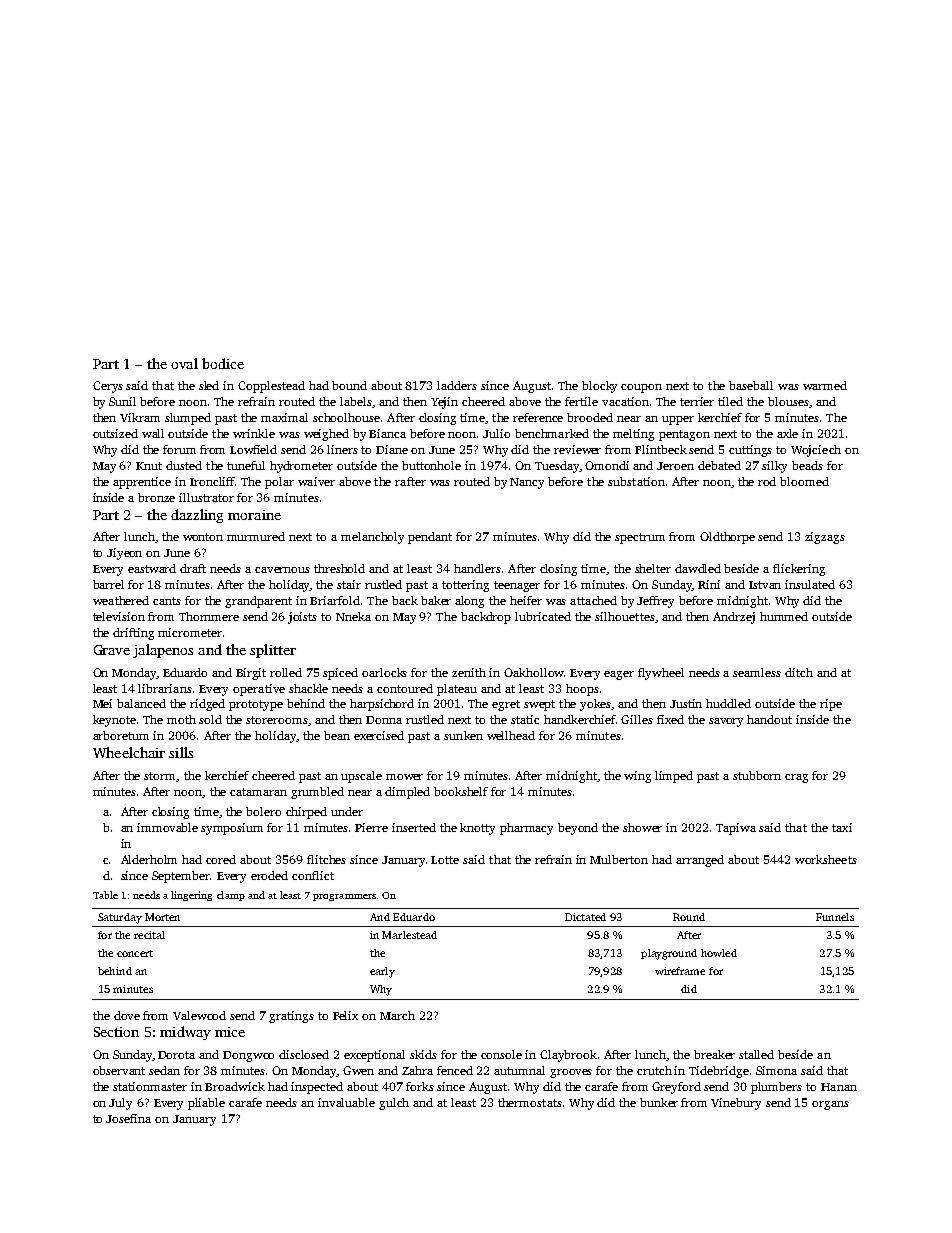  What do you see at coordinates (128, 1118) in the image?
I see `Josefina` at bounding box center [128, 1118].
